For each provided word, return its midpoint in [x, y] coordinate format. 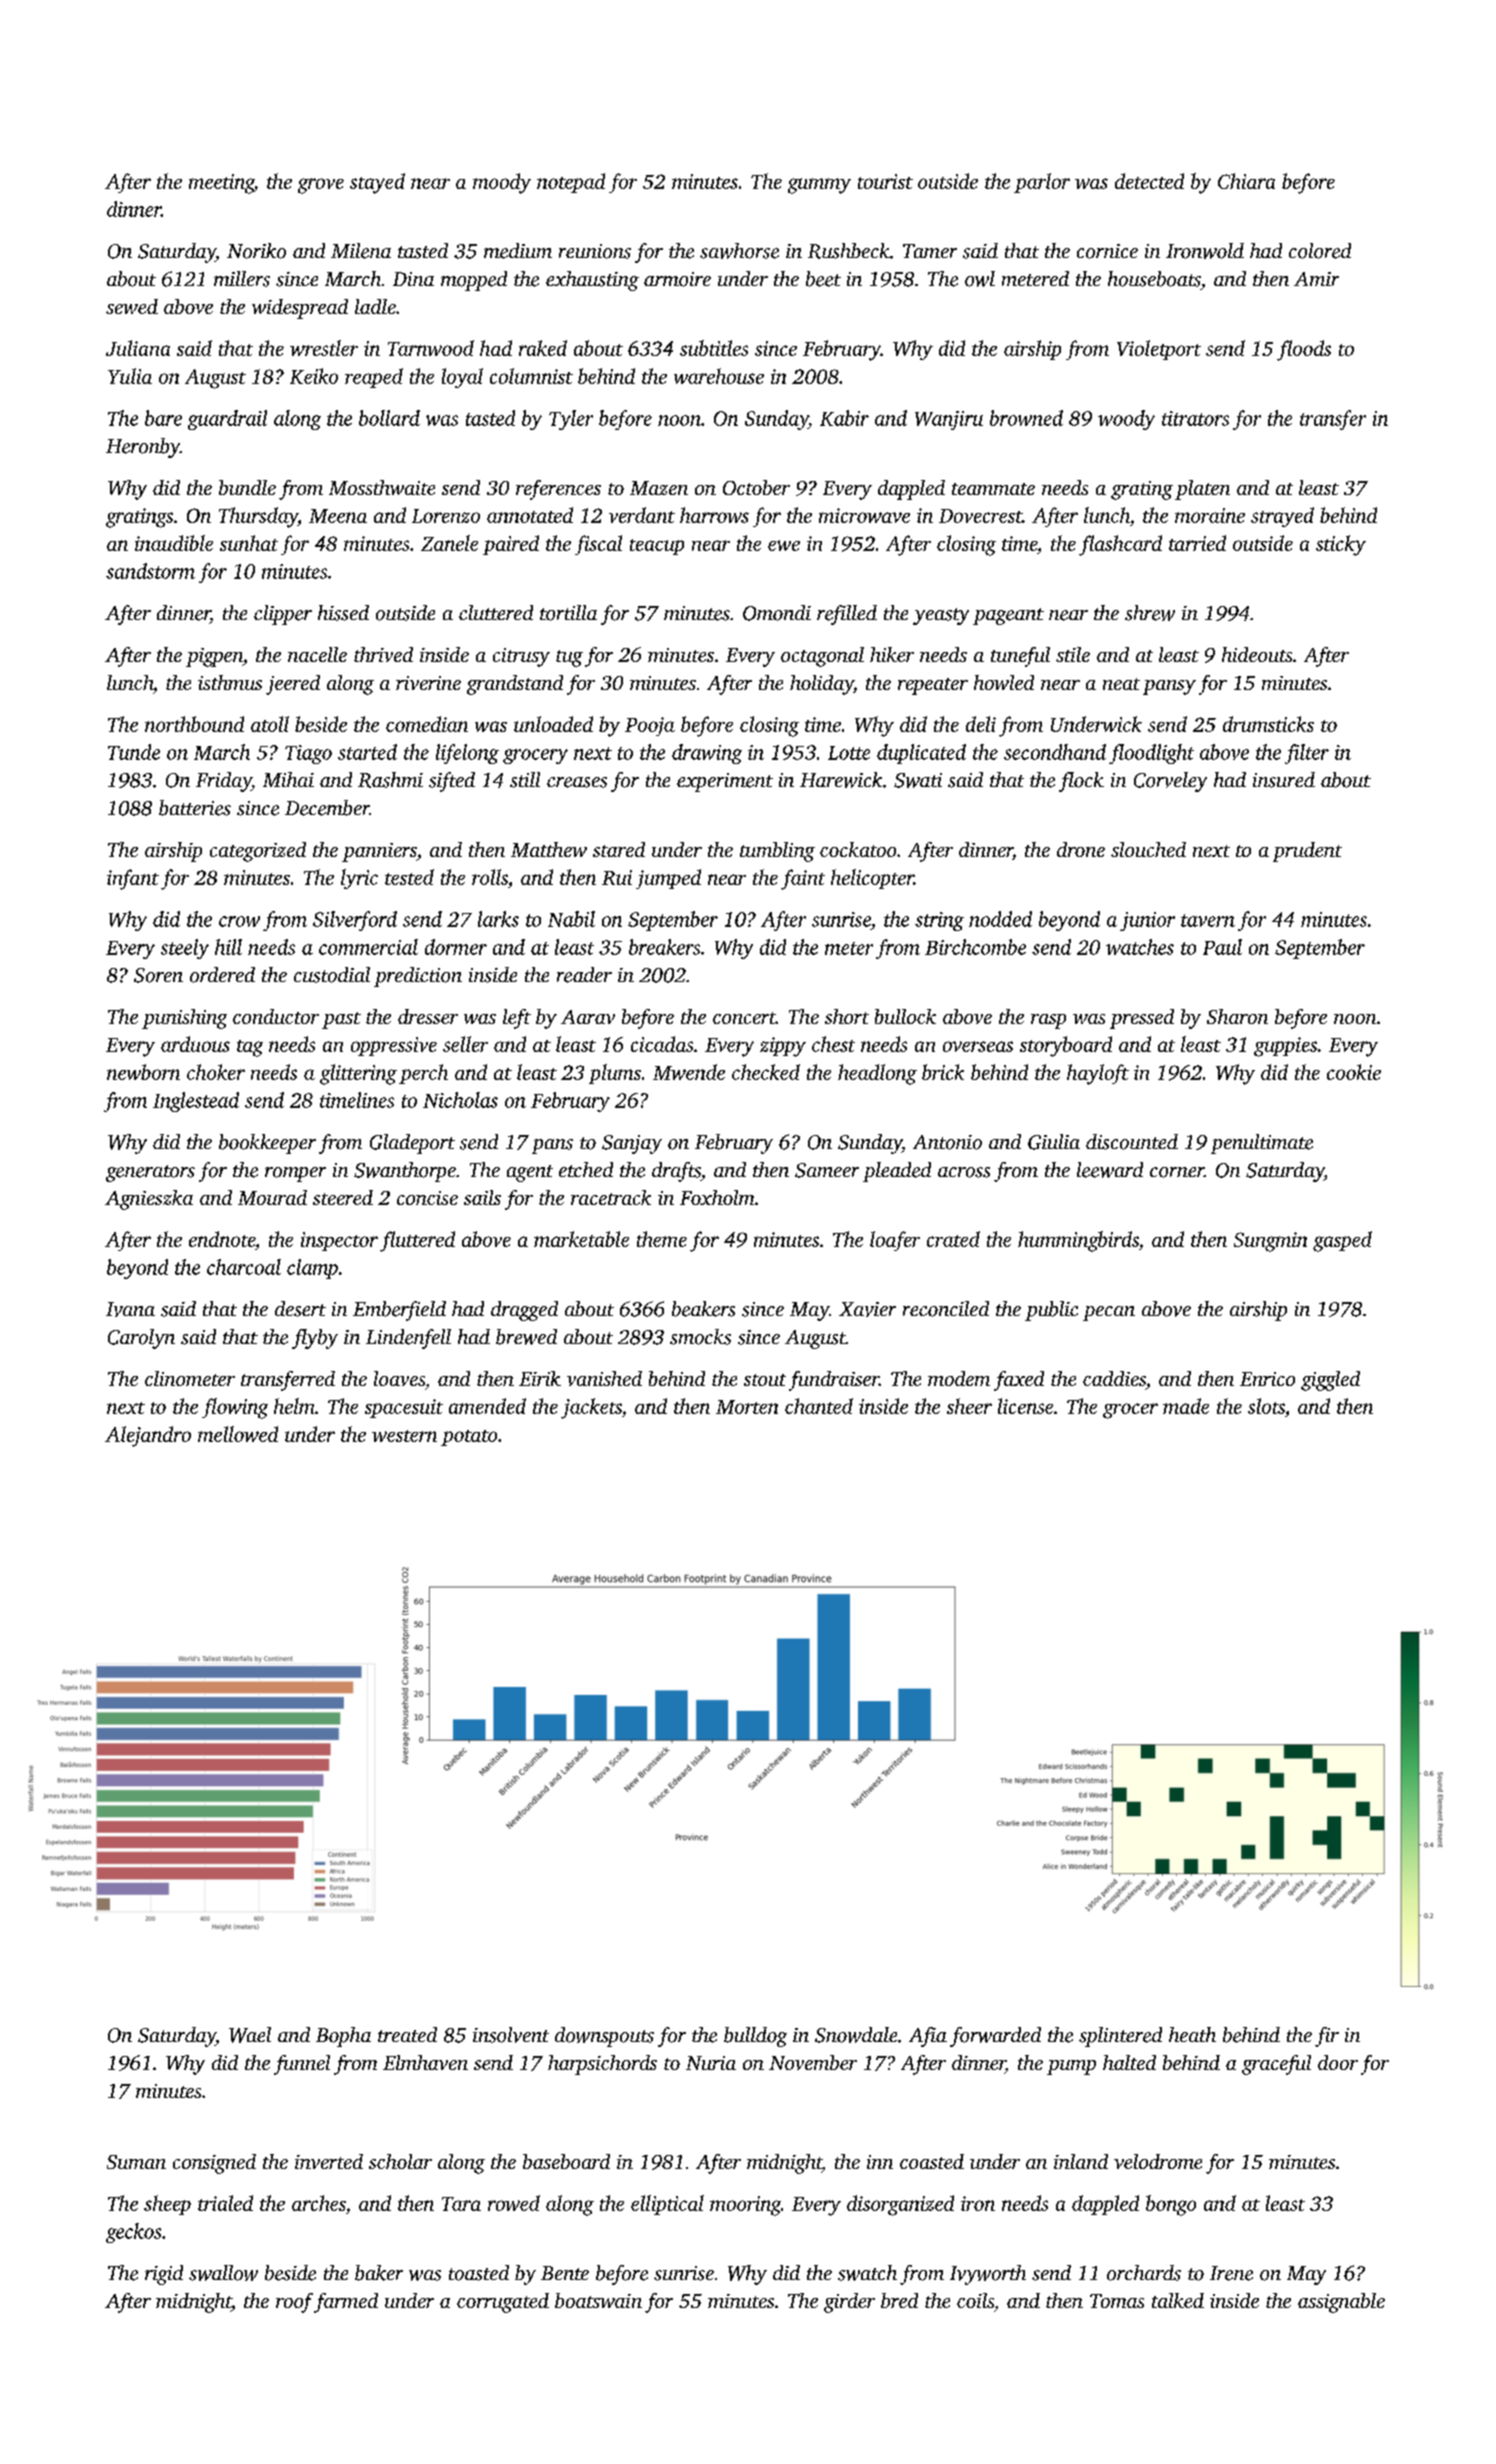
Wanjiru [949, 420]
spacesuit [404, 1408]
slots [1266, 1406]
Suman [136, 2162]
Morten [747, 1407]
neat [1121, 684]
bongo [1171, 2205]
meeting [221, 184]
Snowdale [856, 2035]
